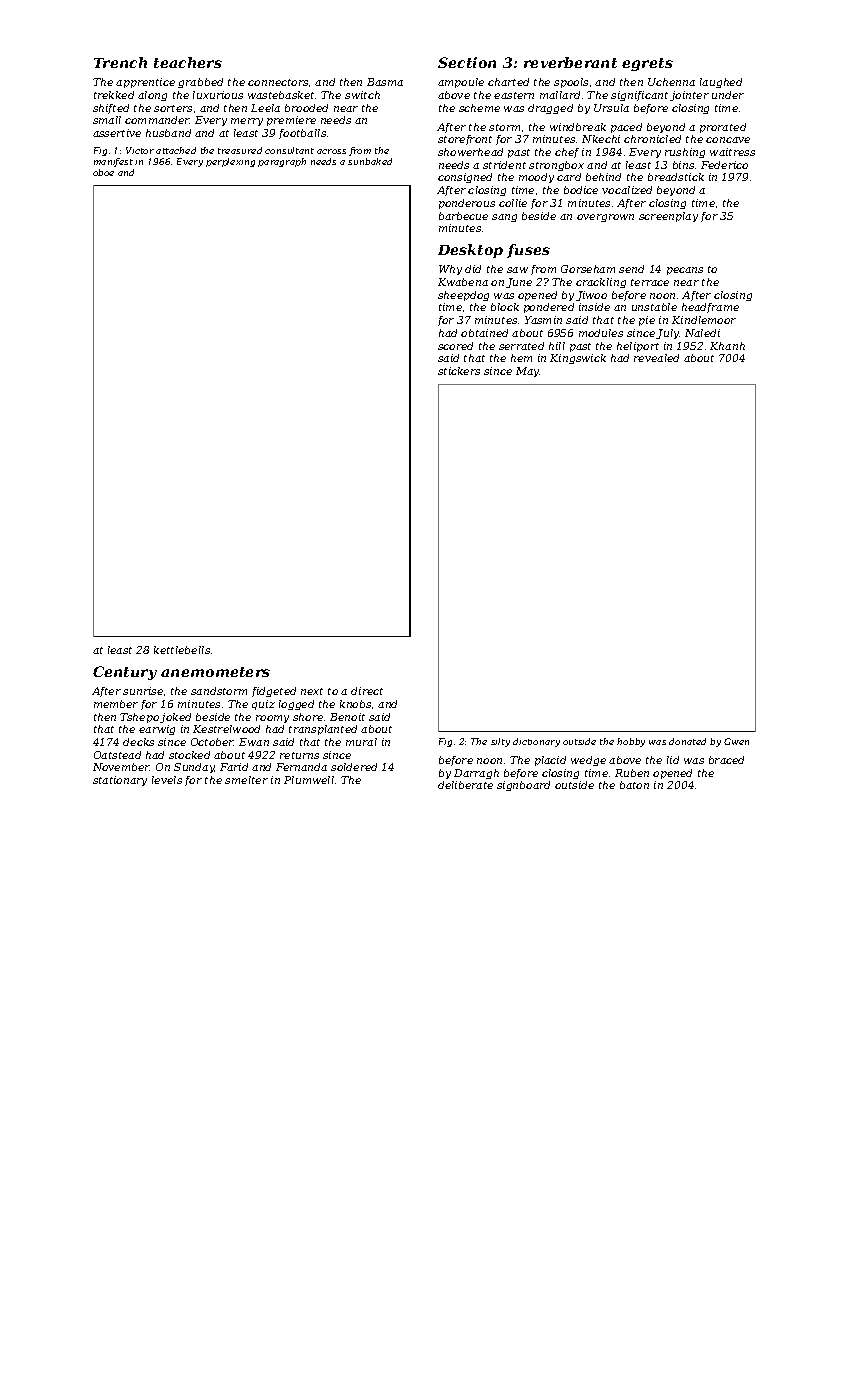 This screenshot has width=849, height=1400. Describe the element at coordinates (523, 786) in the screenshot. I see `signboard` at that location.
